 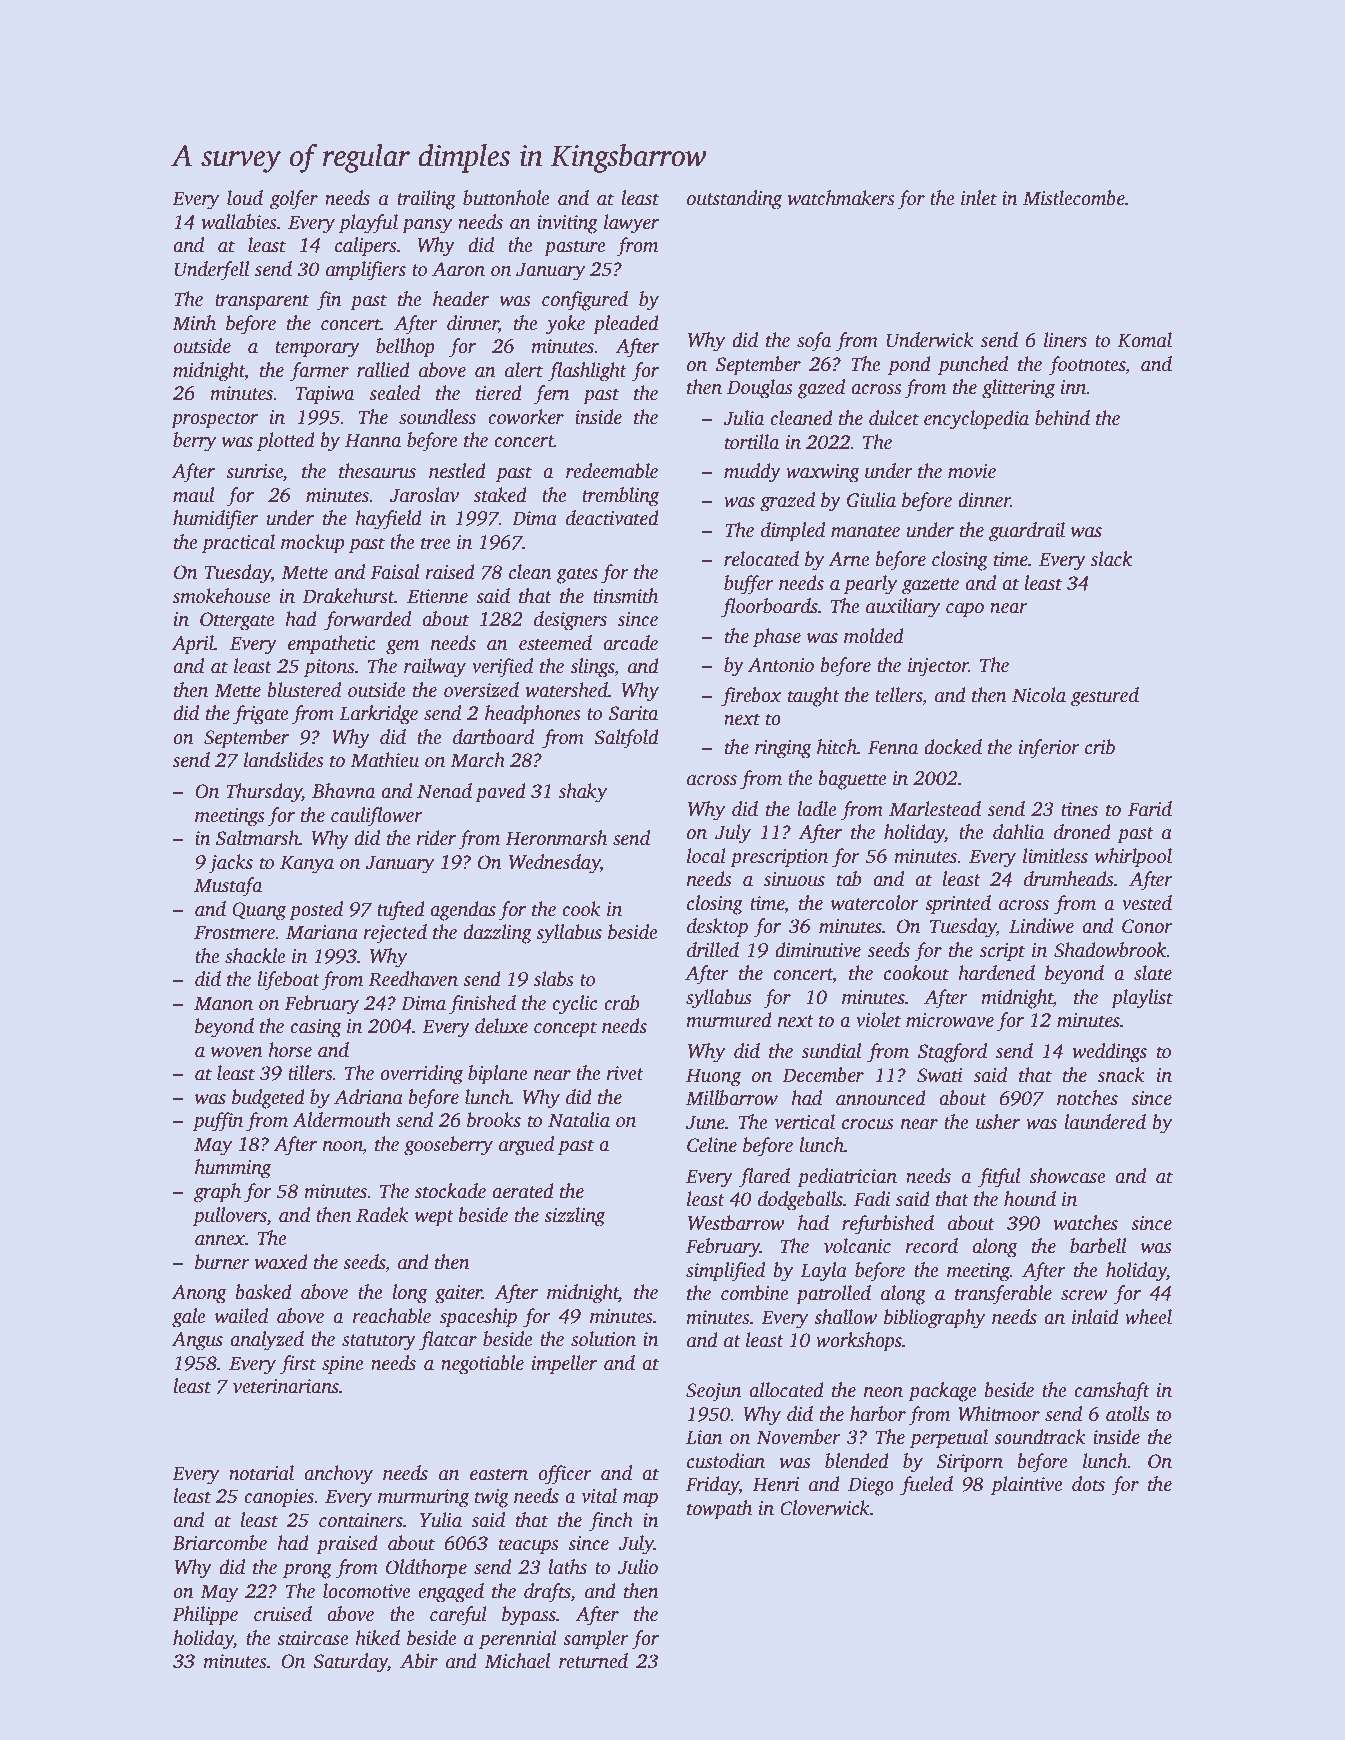 What do you see at coordinates (1086, 366) in the screenshot?
I see `footnotes` at bounding box center [1086, 366].
